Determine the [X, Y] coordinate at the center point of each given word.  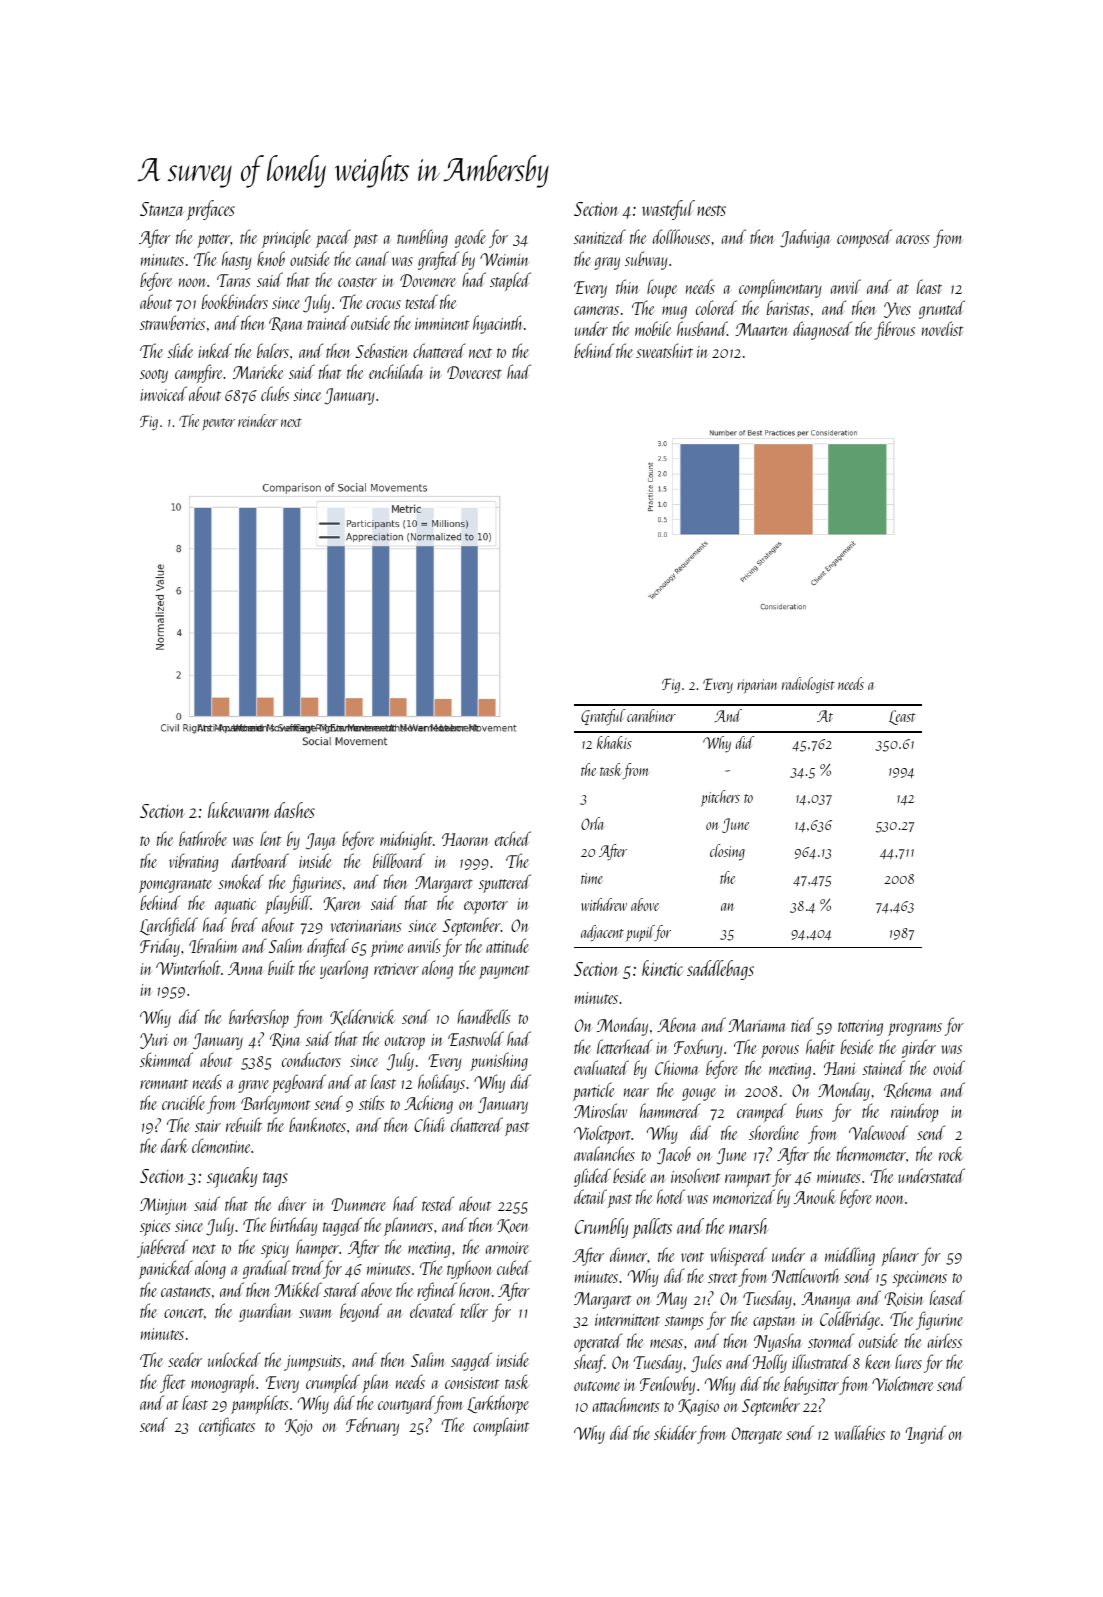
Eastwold [476, 1038]
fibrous [894, 330]
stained [883, 1067]
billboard [399, 860]
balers [273, 350]
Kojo [298, 1427]
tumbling [422, 238]
